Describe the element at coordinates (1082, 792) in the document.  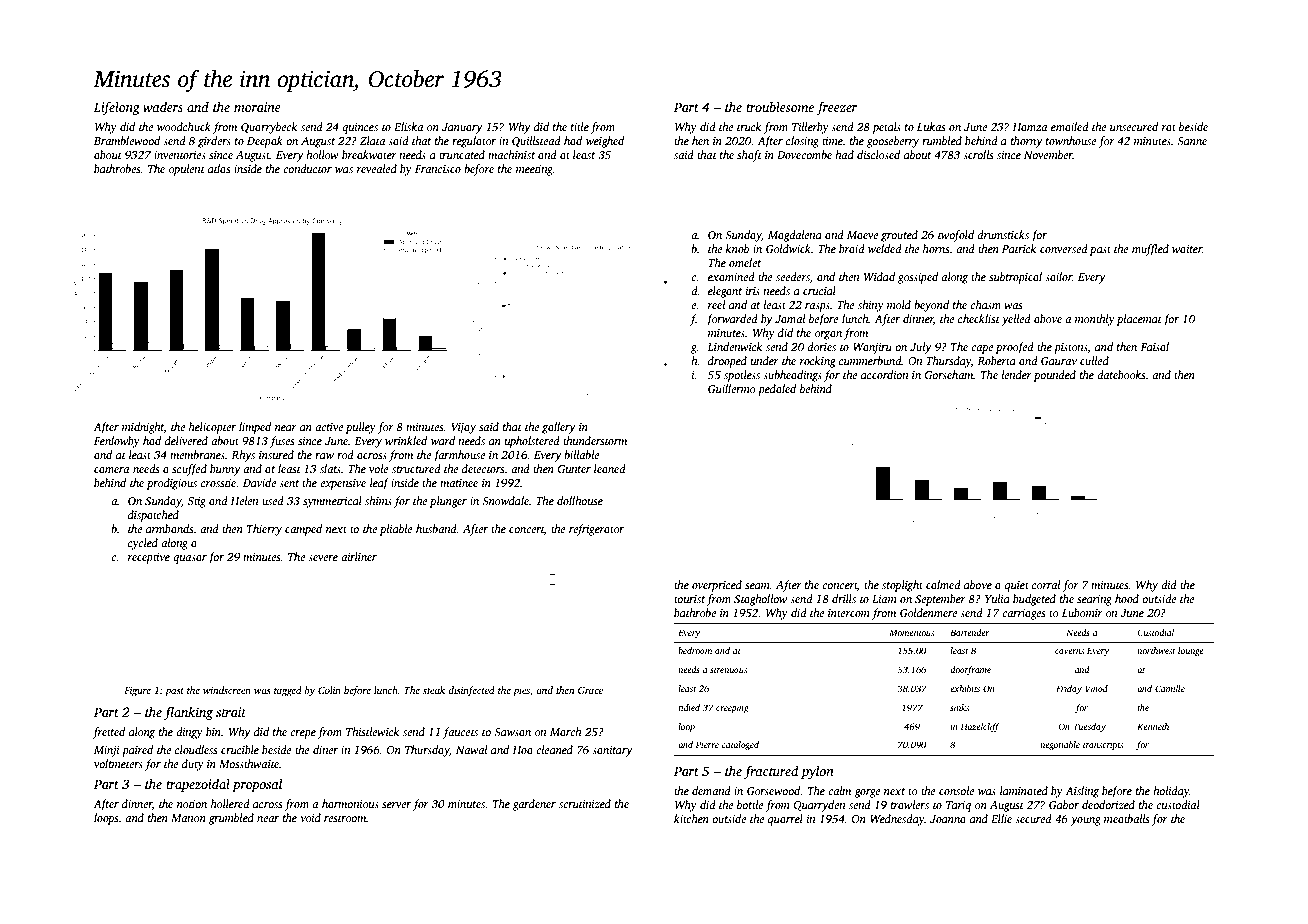
I see `Aisling` at that location.
